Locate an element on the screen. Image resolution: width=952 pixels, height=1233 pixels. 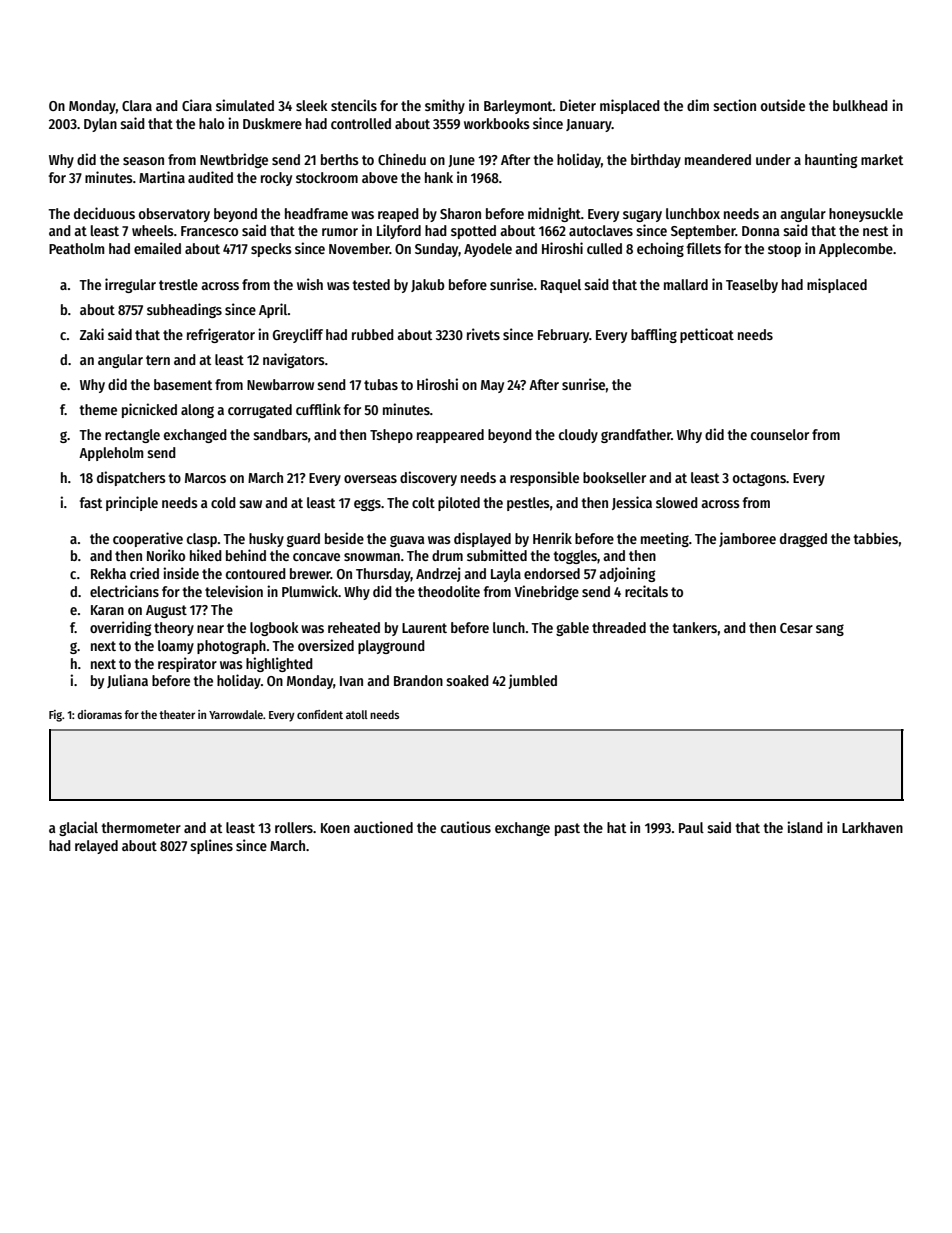
Henrik is located at coordinates (552, 538).
